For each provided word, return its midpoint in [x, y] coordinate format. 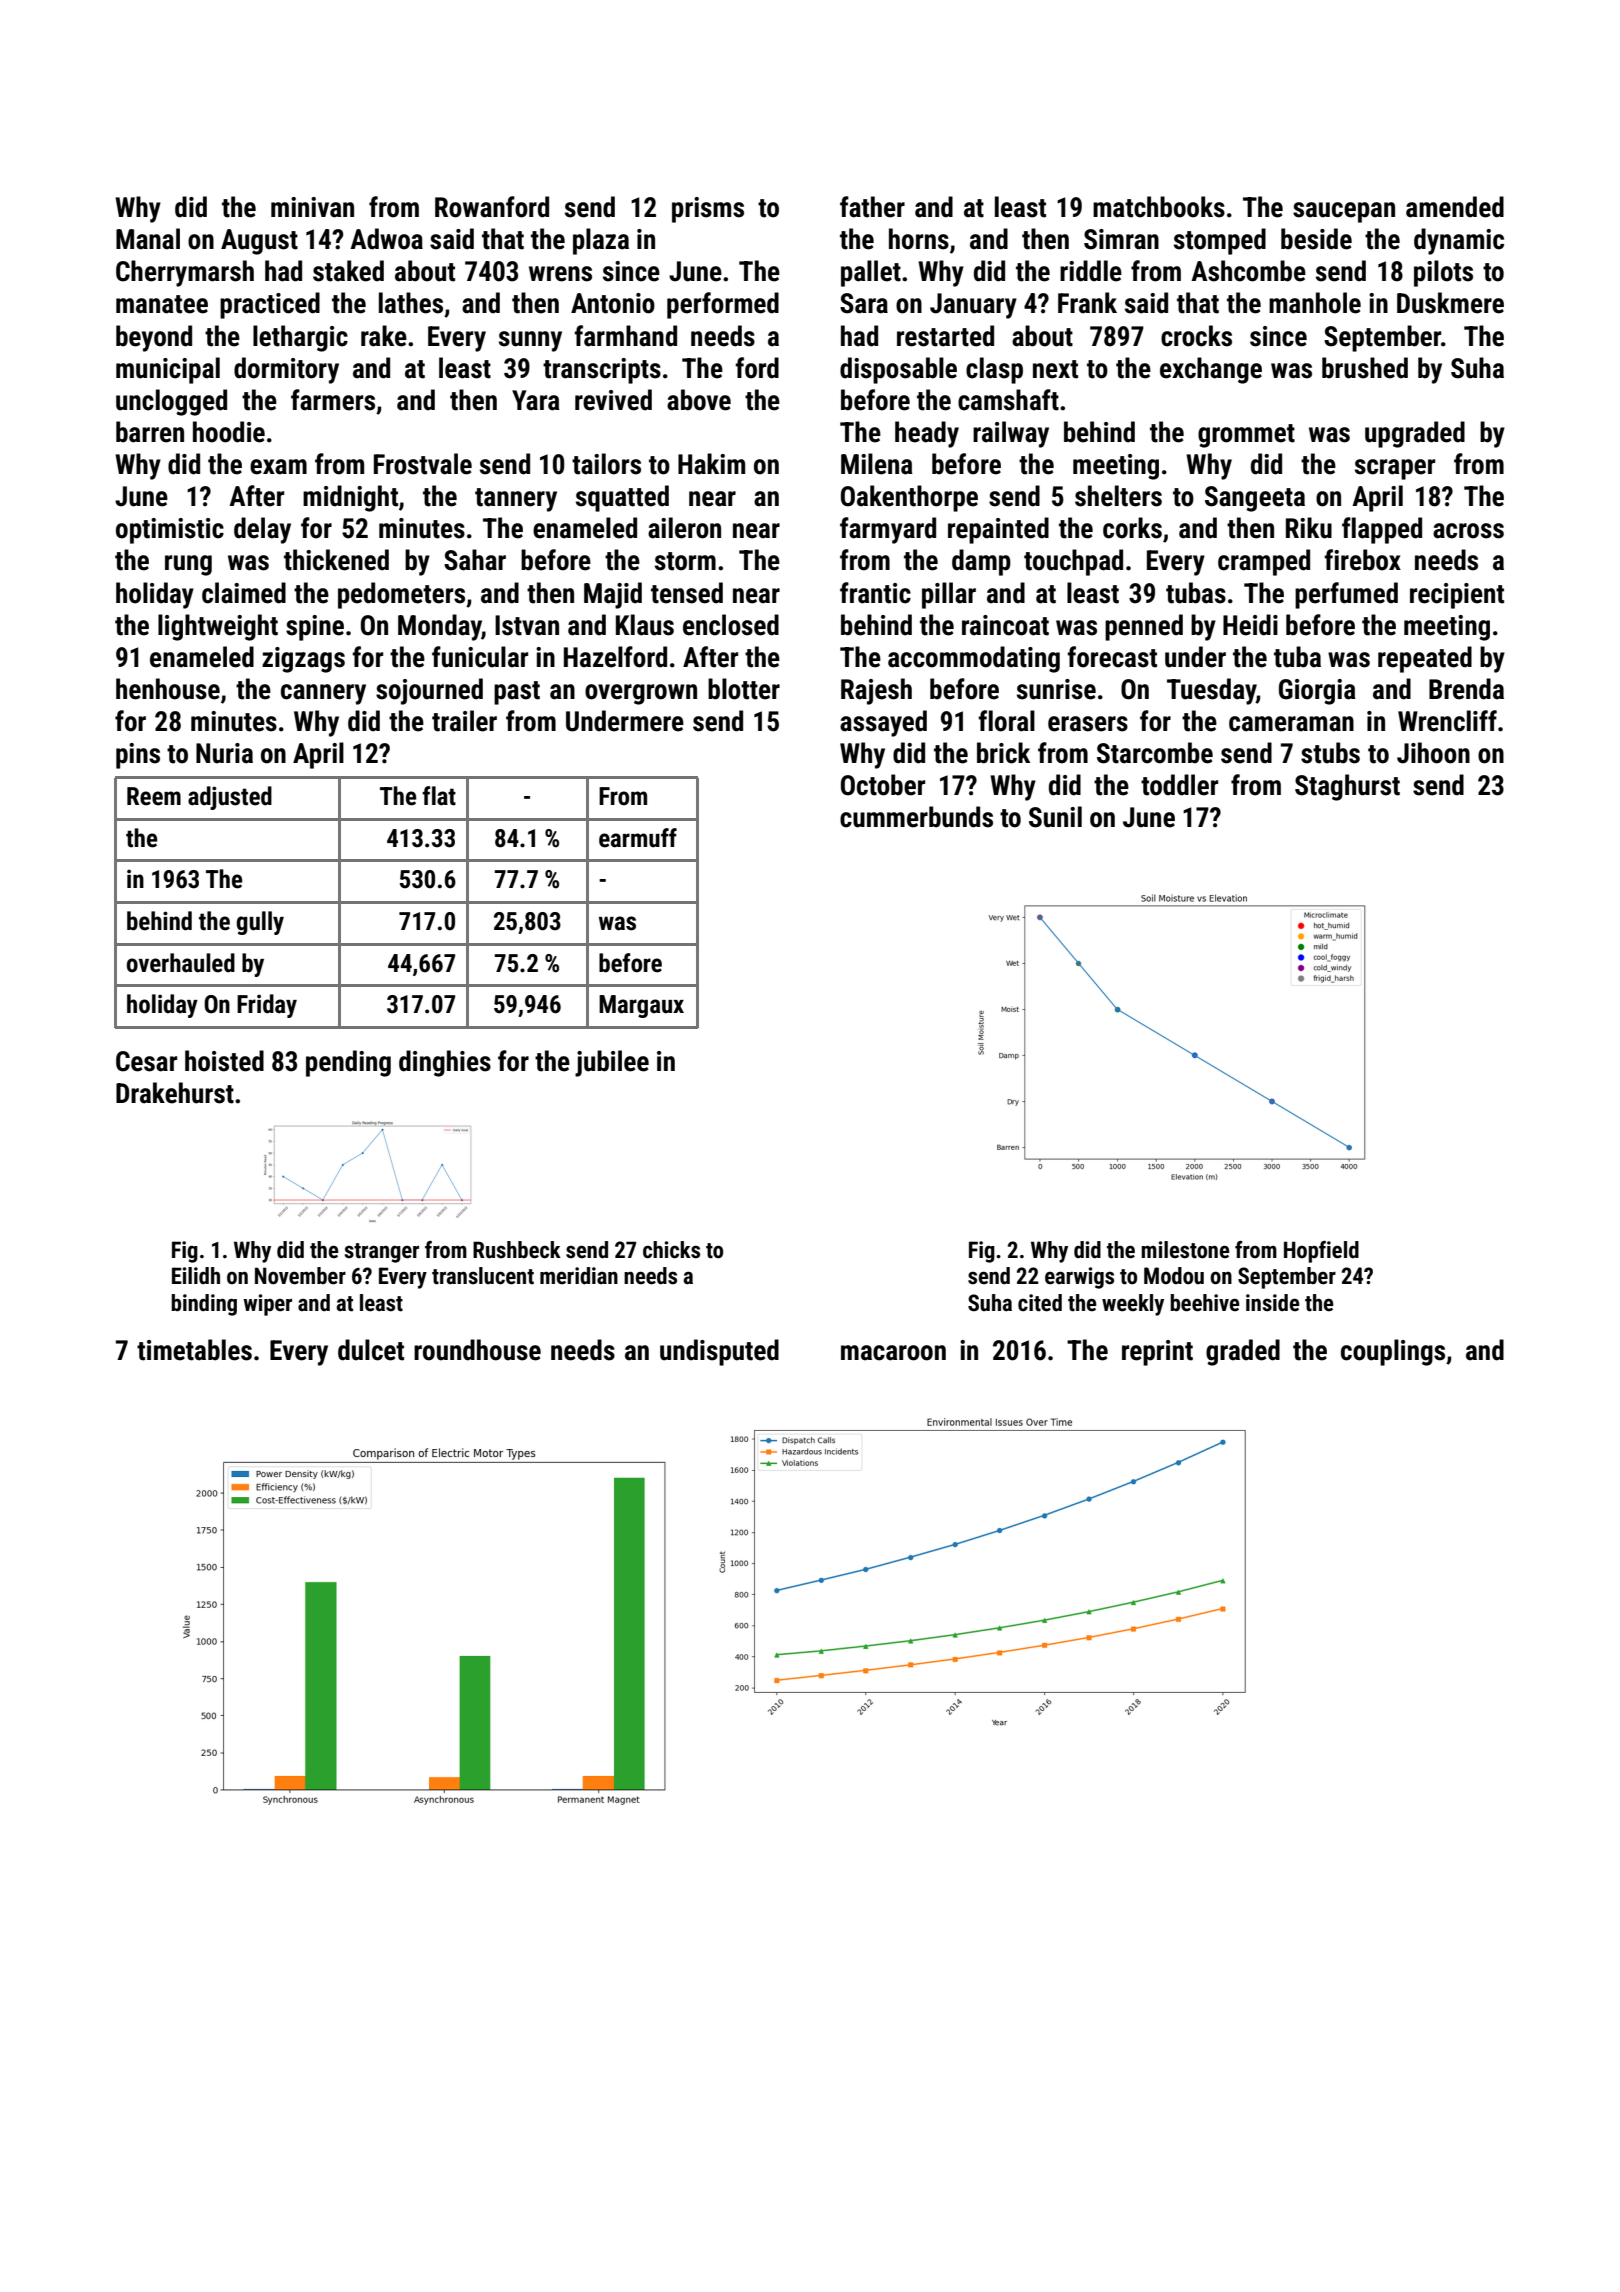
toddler [1179, 785]
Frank [1087, 303]
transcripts [602, 371]
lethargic [300, 338]
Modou [1174, 1276]
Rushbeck [517, 1250]
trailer [464, 721]
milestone [1185, 1250]
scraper [1395, 469]
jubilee [612, 1063]
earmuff [638, 838]
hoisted [224, 1061]
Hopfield [1321, 1252]
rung [188, 565]
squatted [622, 498]
